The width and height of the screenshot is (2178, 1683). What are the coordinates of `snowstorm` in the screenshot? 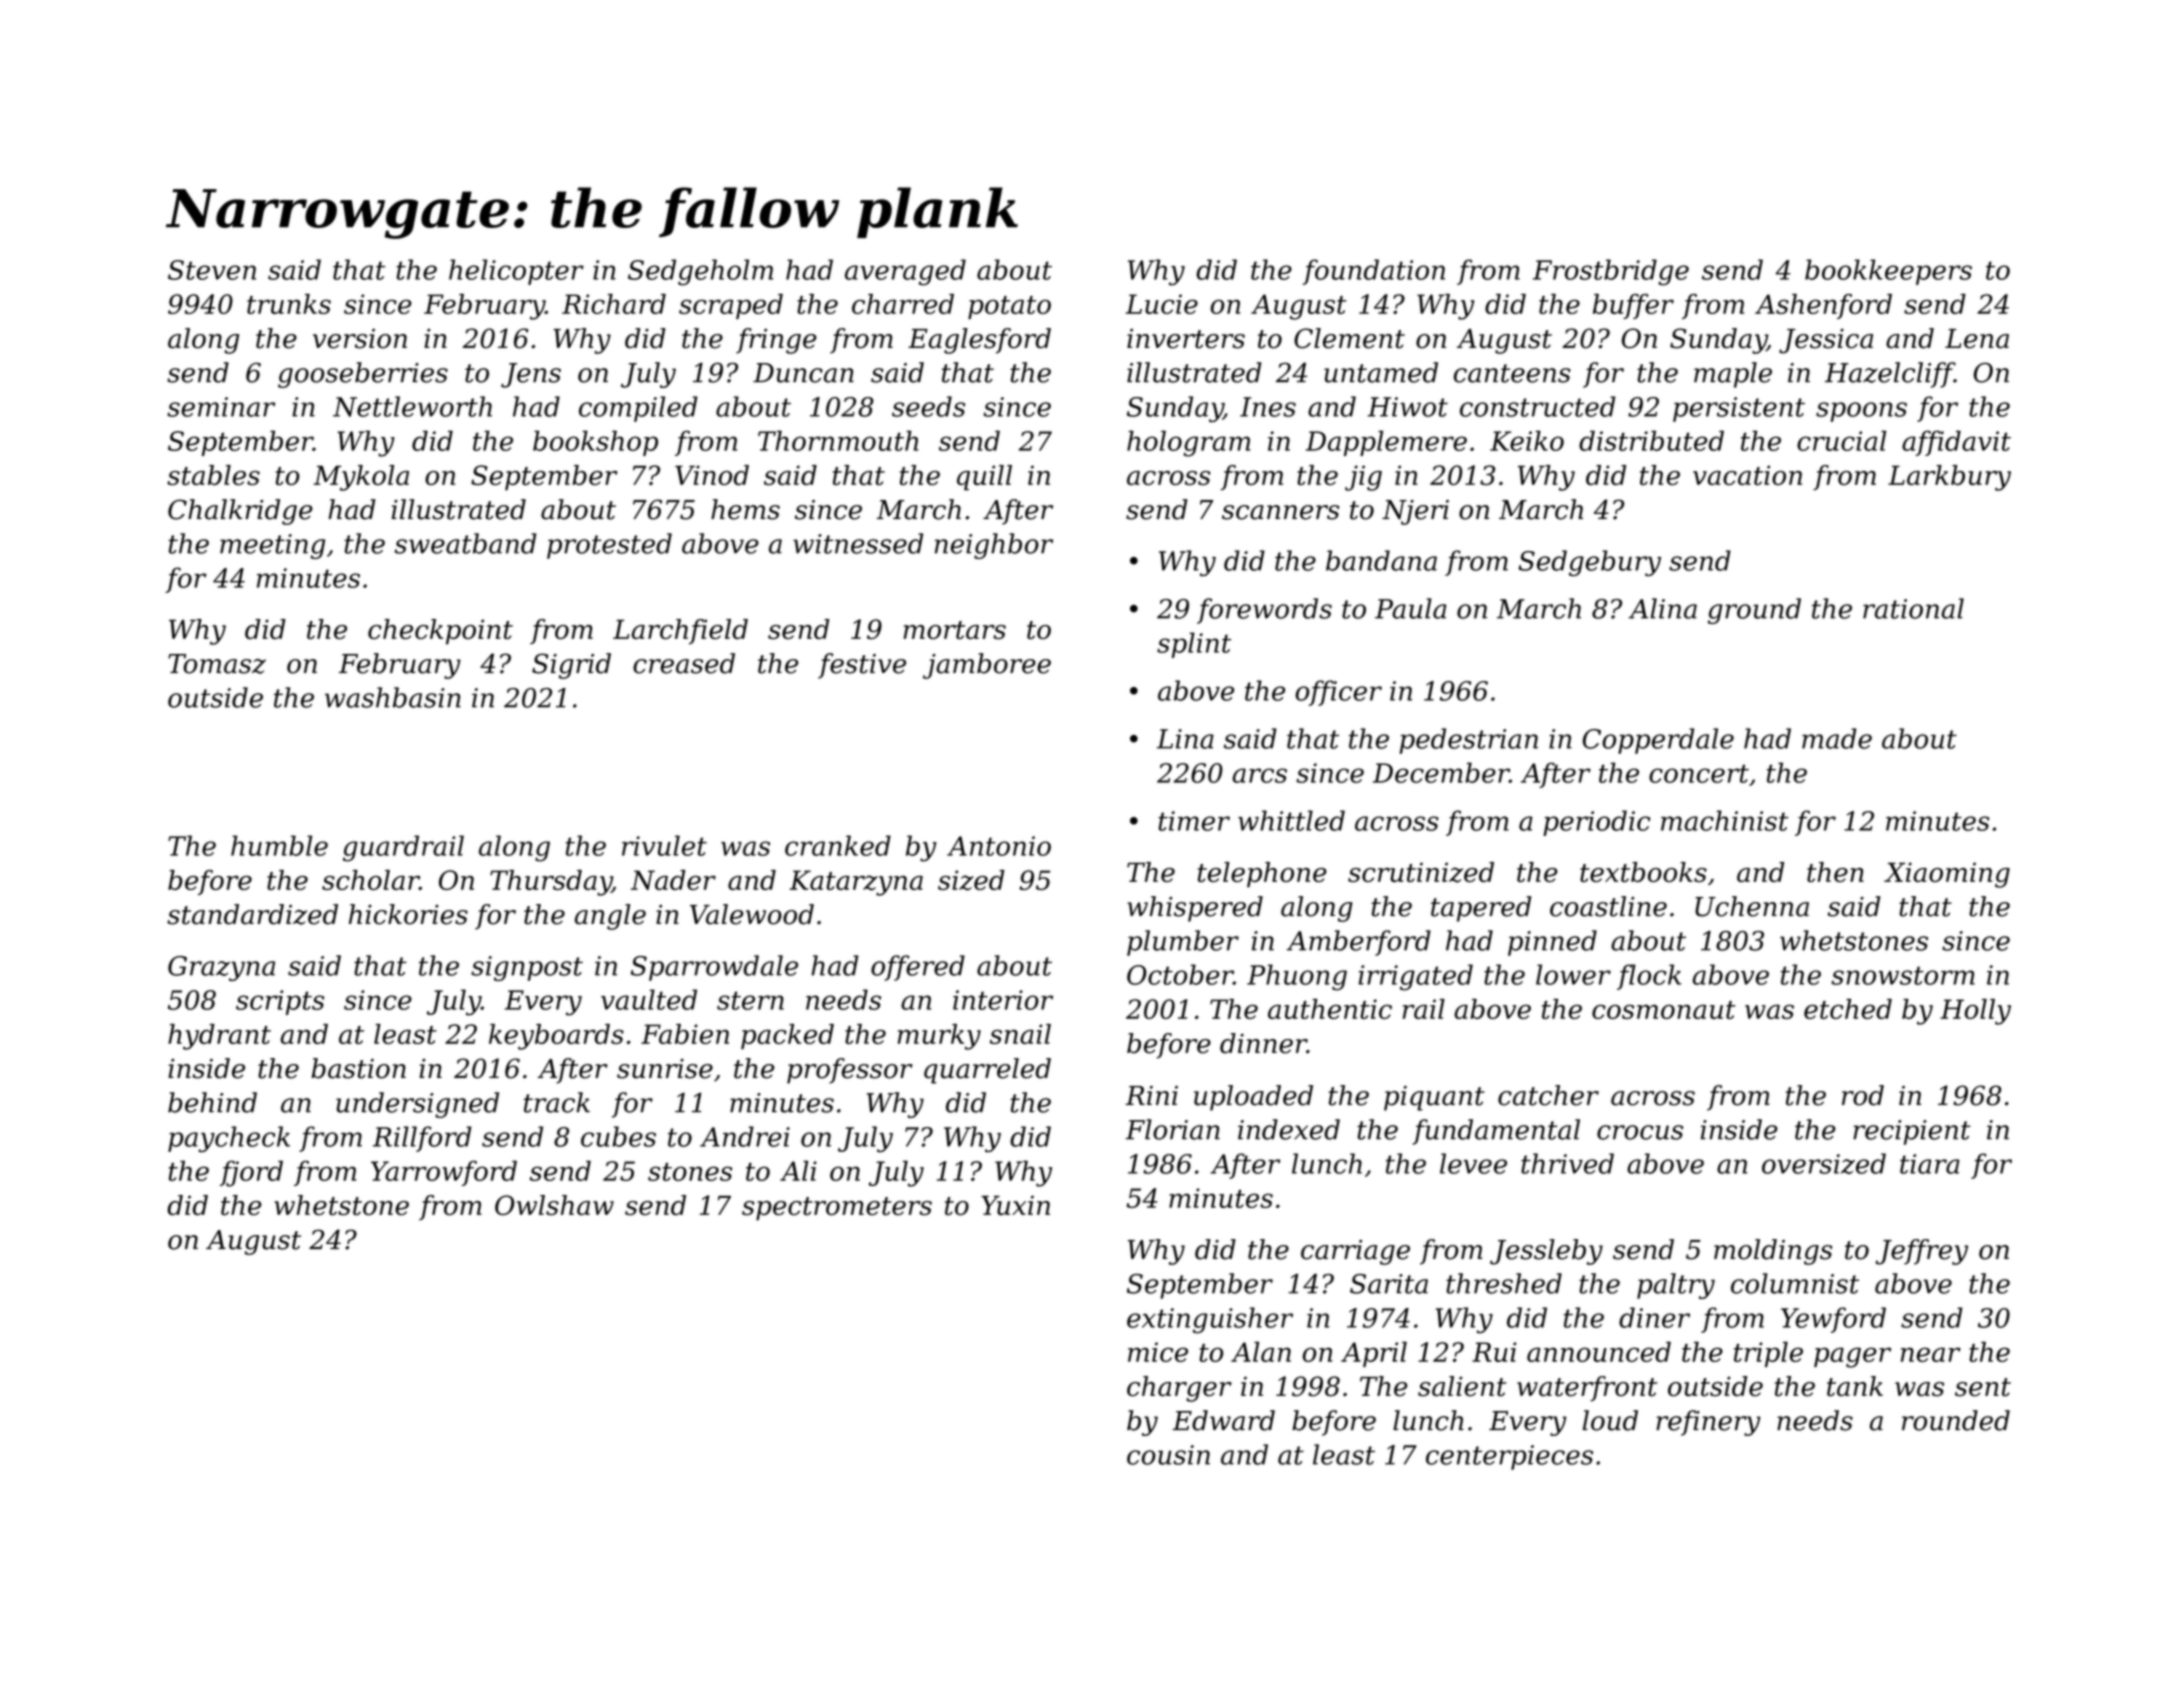 It's located at (1903, 975).
